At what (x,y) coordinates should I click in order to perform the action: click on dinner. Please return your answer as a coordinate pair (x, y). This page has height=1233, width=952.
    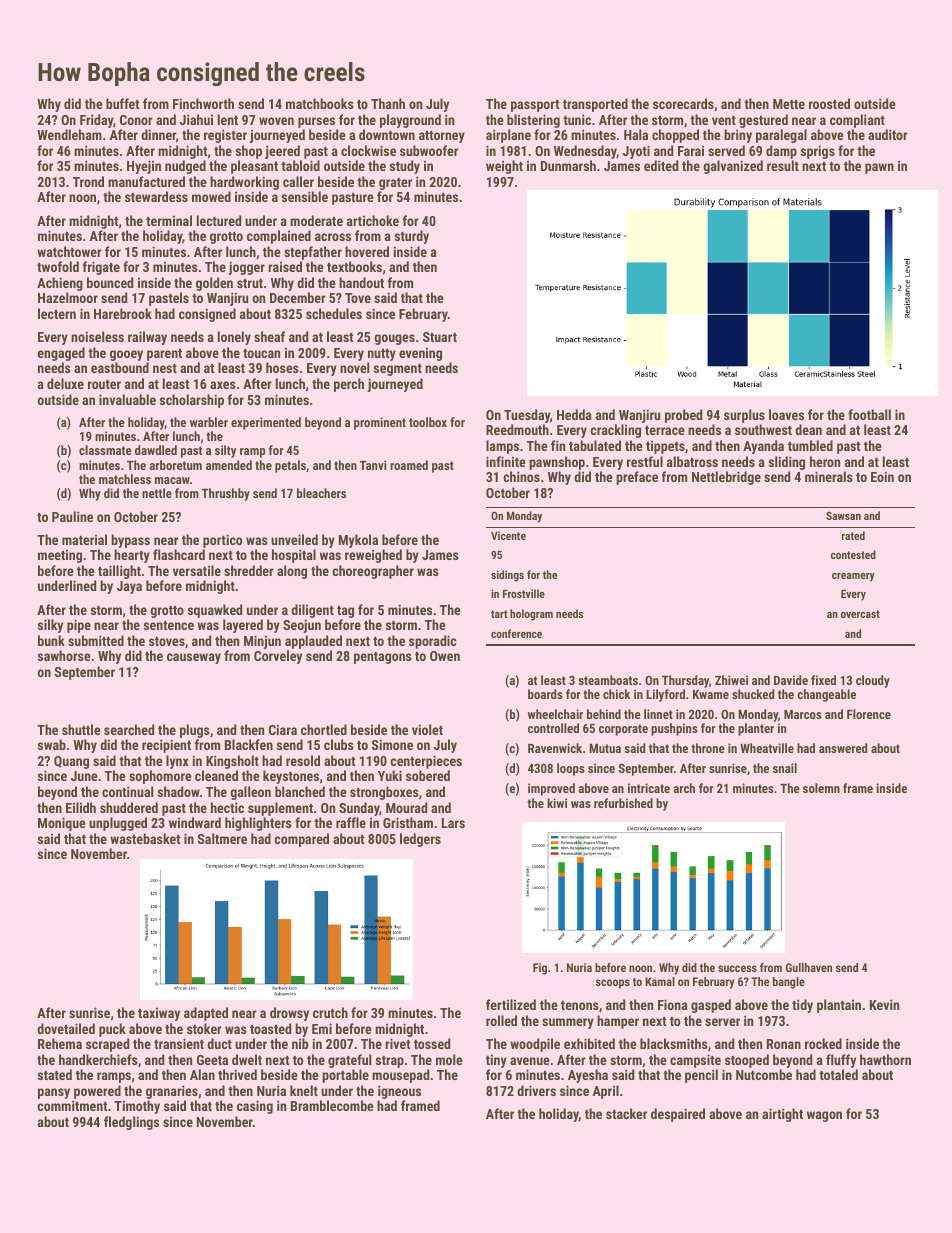
    Looking at the image, I should click on (158, 134).
